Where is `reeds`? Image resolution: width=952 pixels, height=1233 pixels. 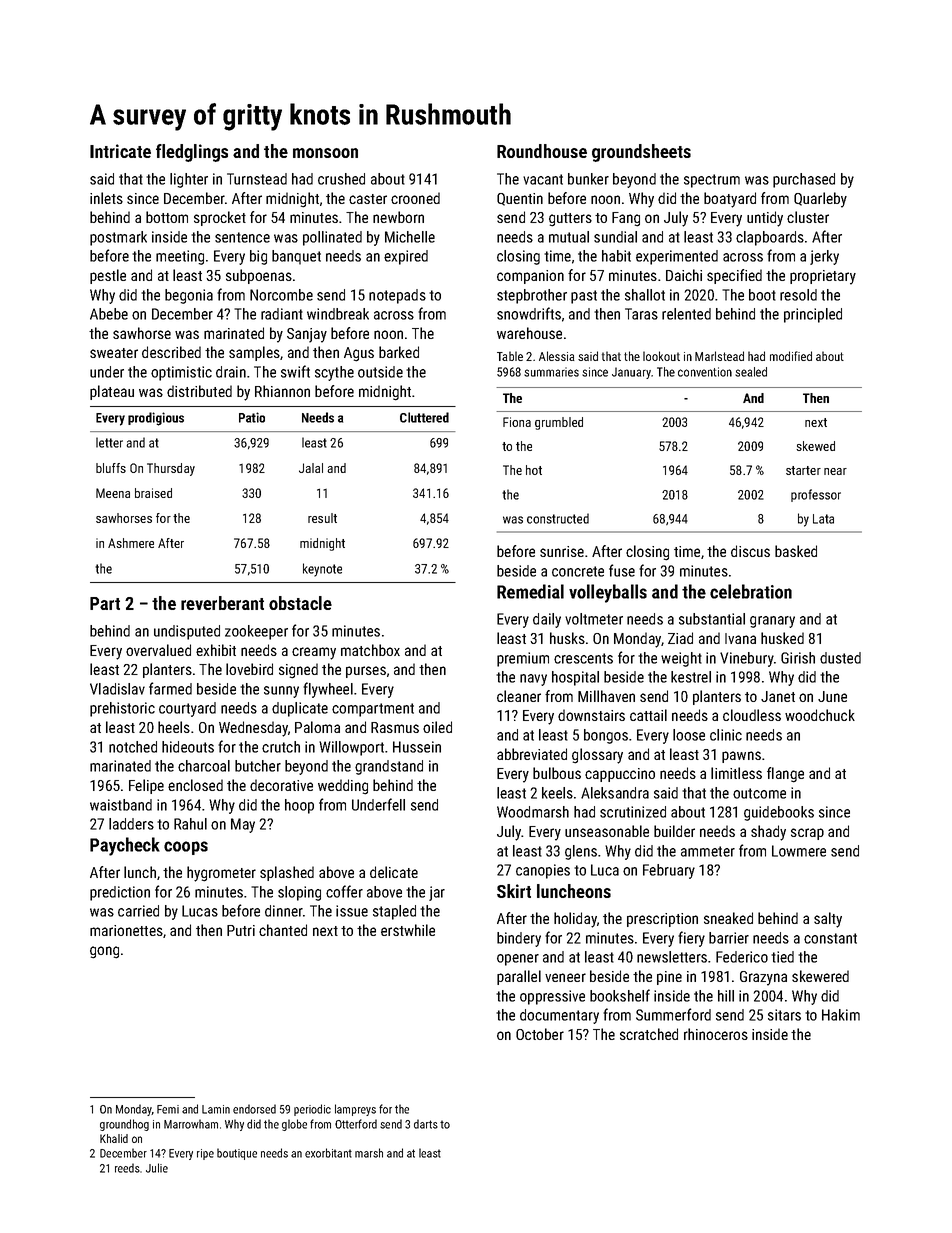 reeds is located at coordinates (127, 1168).
